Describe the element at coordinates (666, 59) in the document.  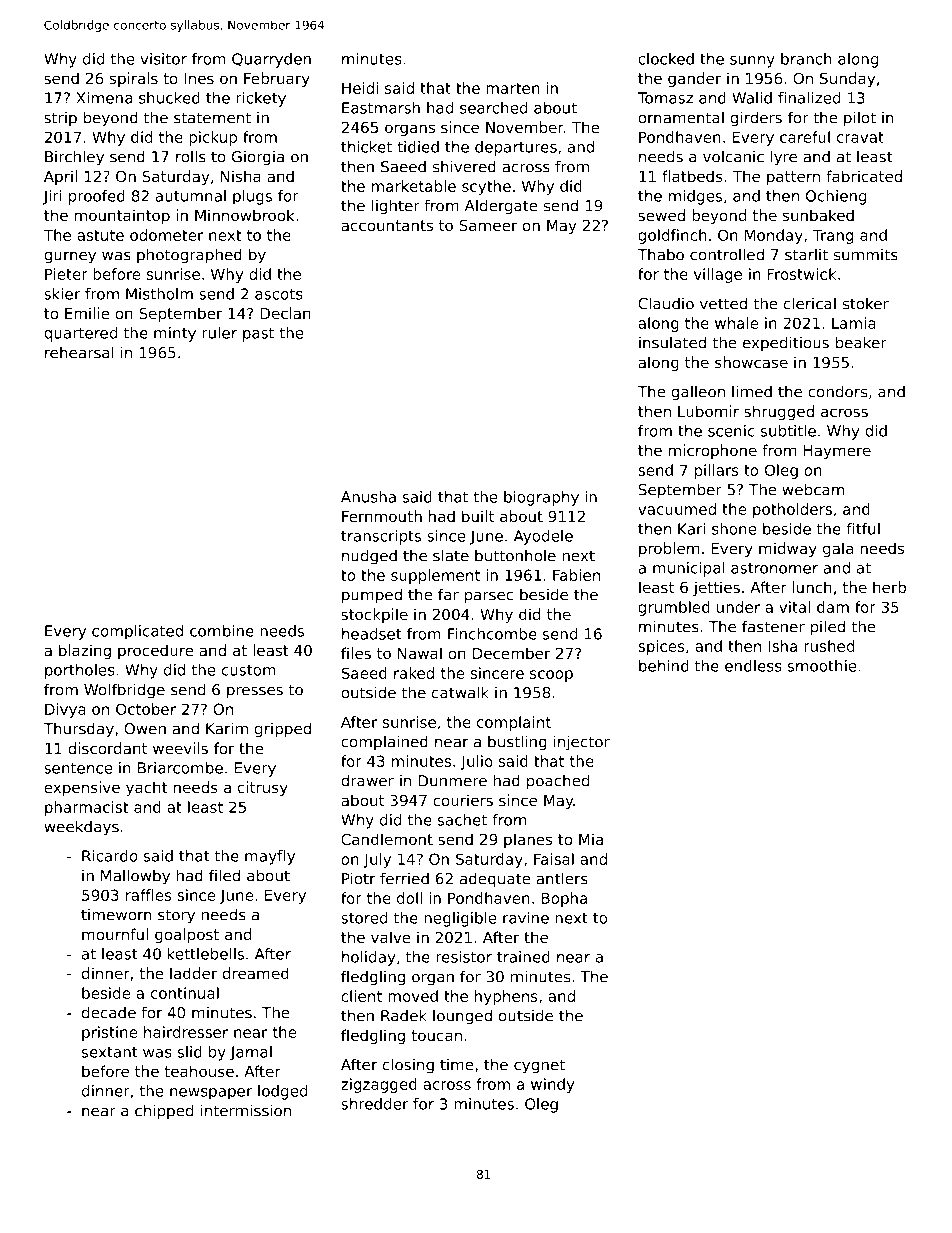
I see `clocked` at that location.
